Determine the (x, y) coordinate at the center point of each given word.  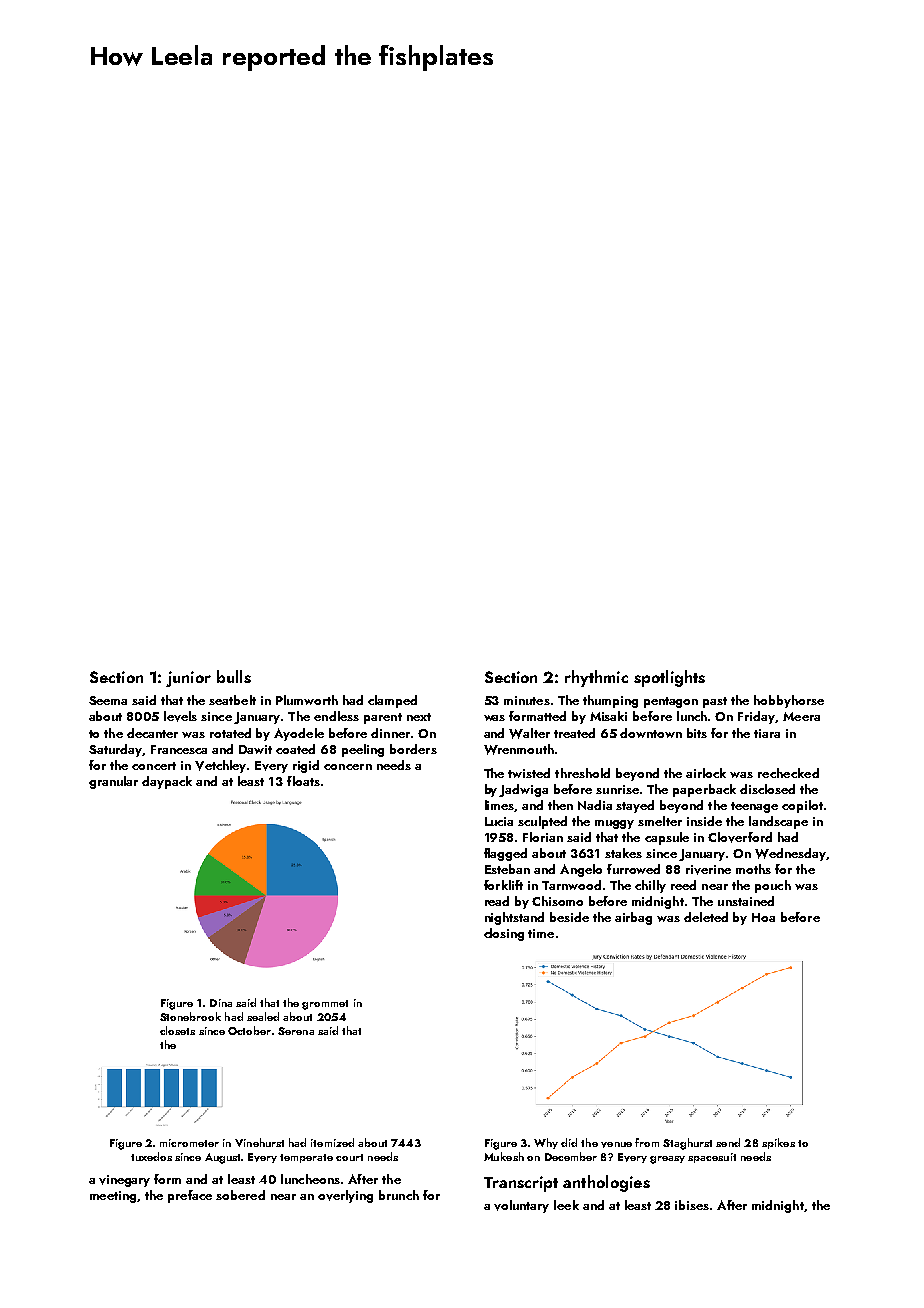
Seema (108, 700)
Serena (296, 1031)
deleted (706, 917)
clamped (392, 701)
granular (113, 782)
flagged (505, 854)
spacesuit (712, 1158)
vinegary (124, 1181)
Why (546, 1143)
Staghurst (687, 1144)
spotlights (669, 678)
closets (177, 1030)
